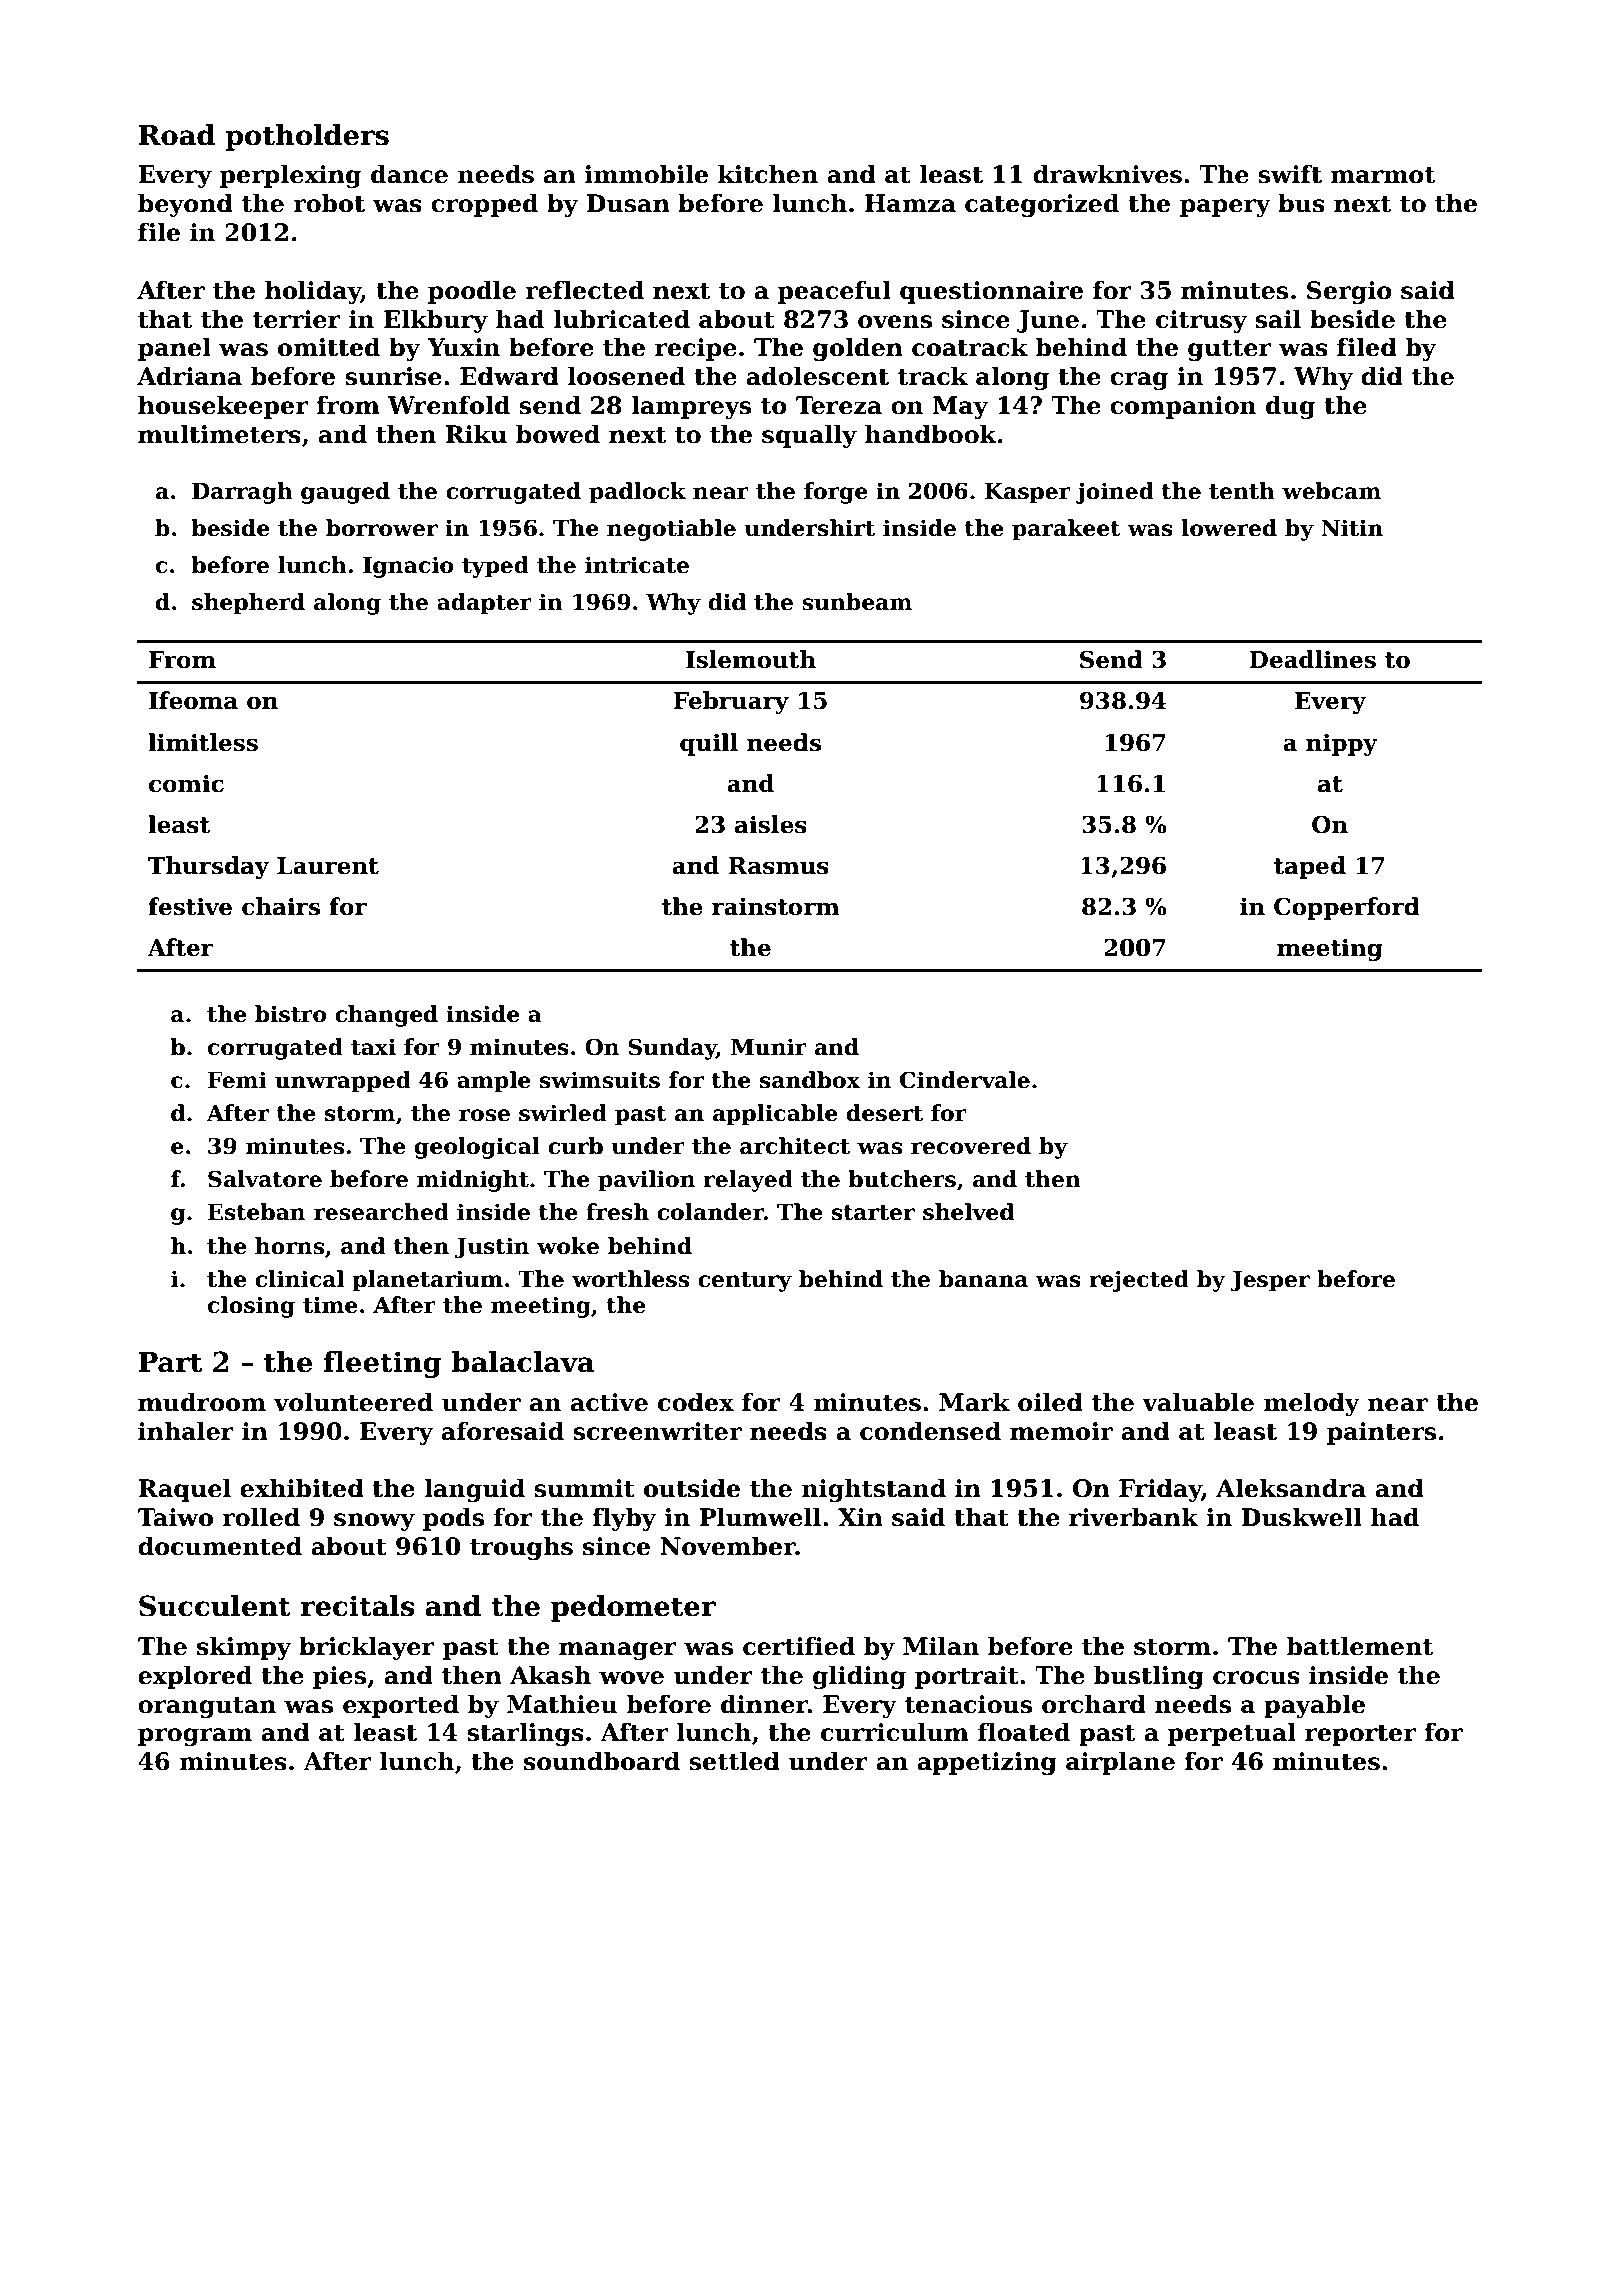 The height and width of the screenshot is (2292, 1620). Describe the element at coordinates (1381, 1433) in the screenshot. I see `painters` at that location.
